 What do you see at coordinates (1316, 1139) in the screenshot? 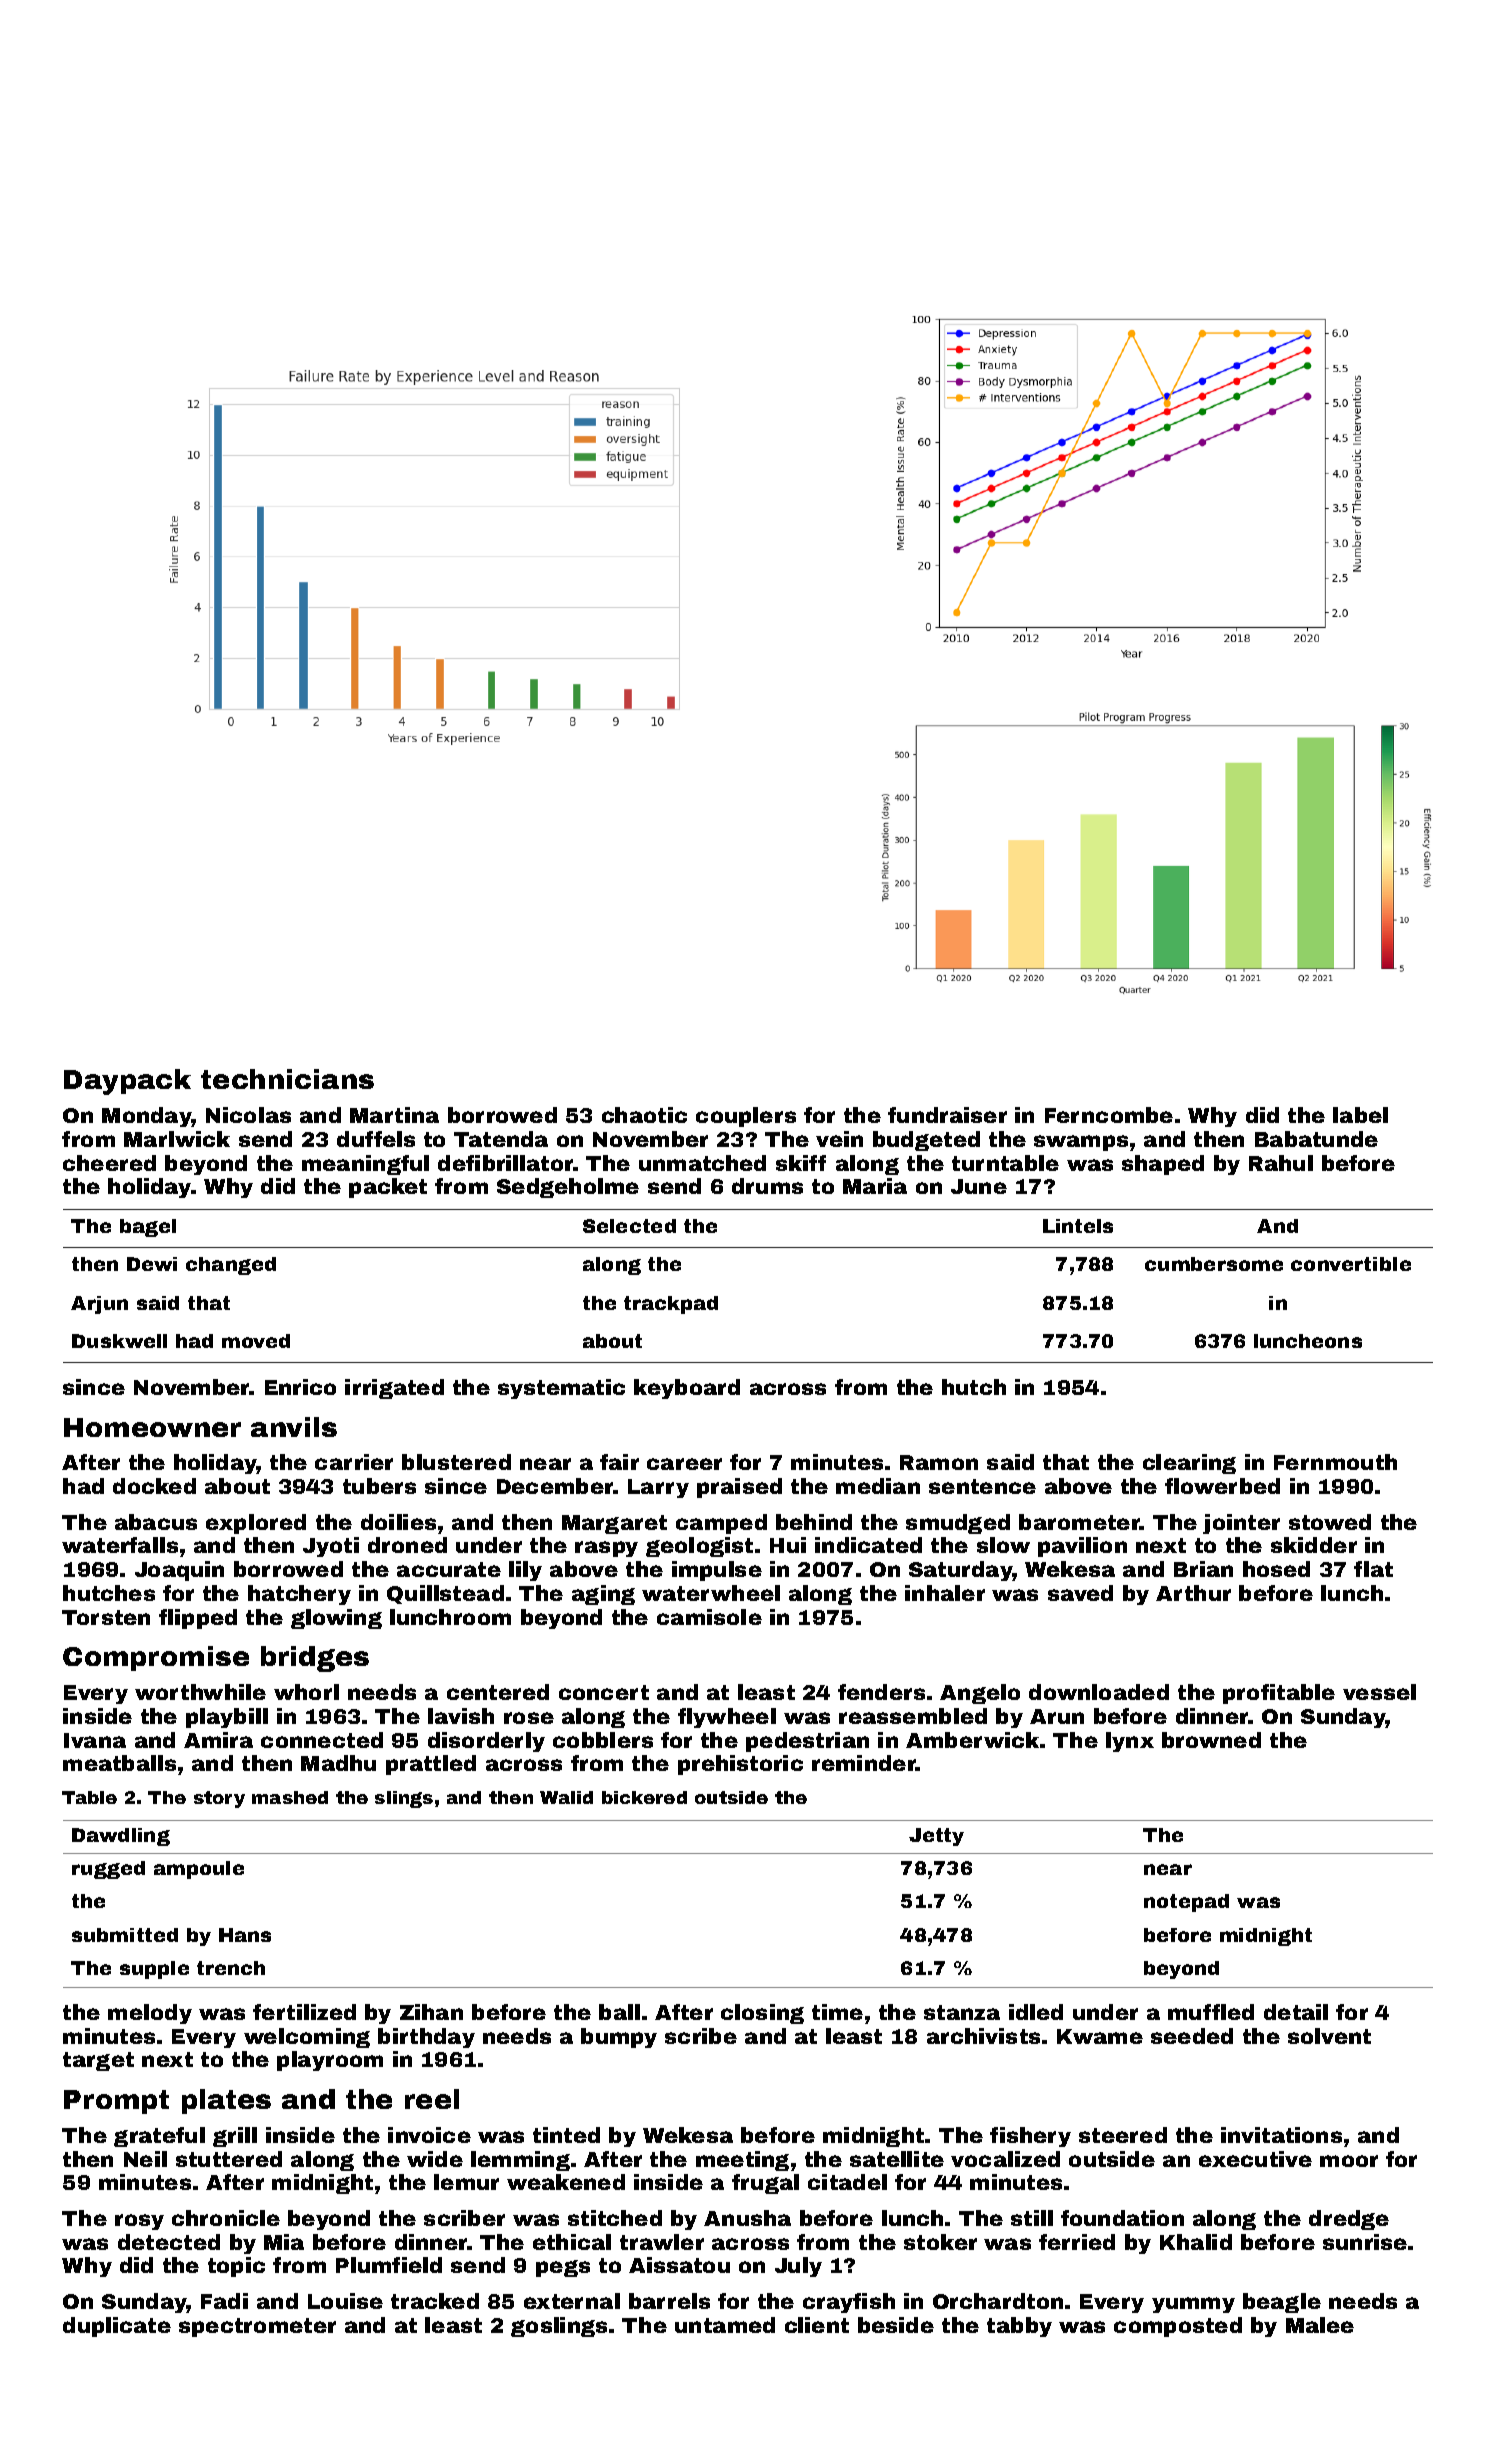
I see `Babatunde` at bounding box center [1316, 1139].
